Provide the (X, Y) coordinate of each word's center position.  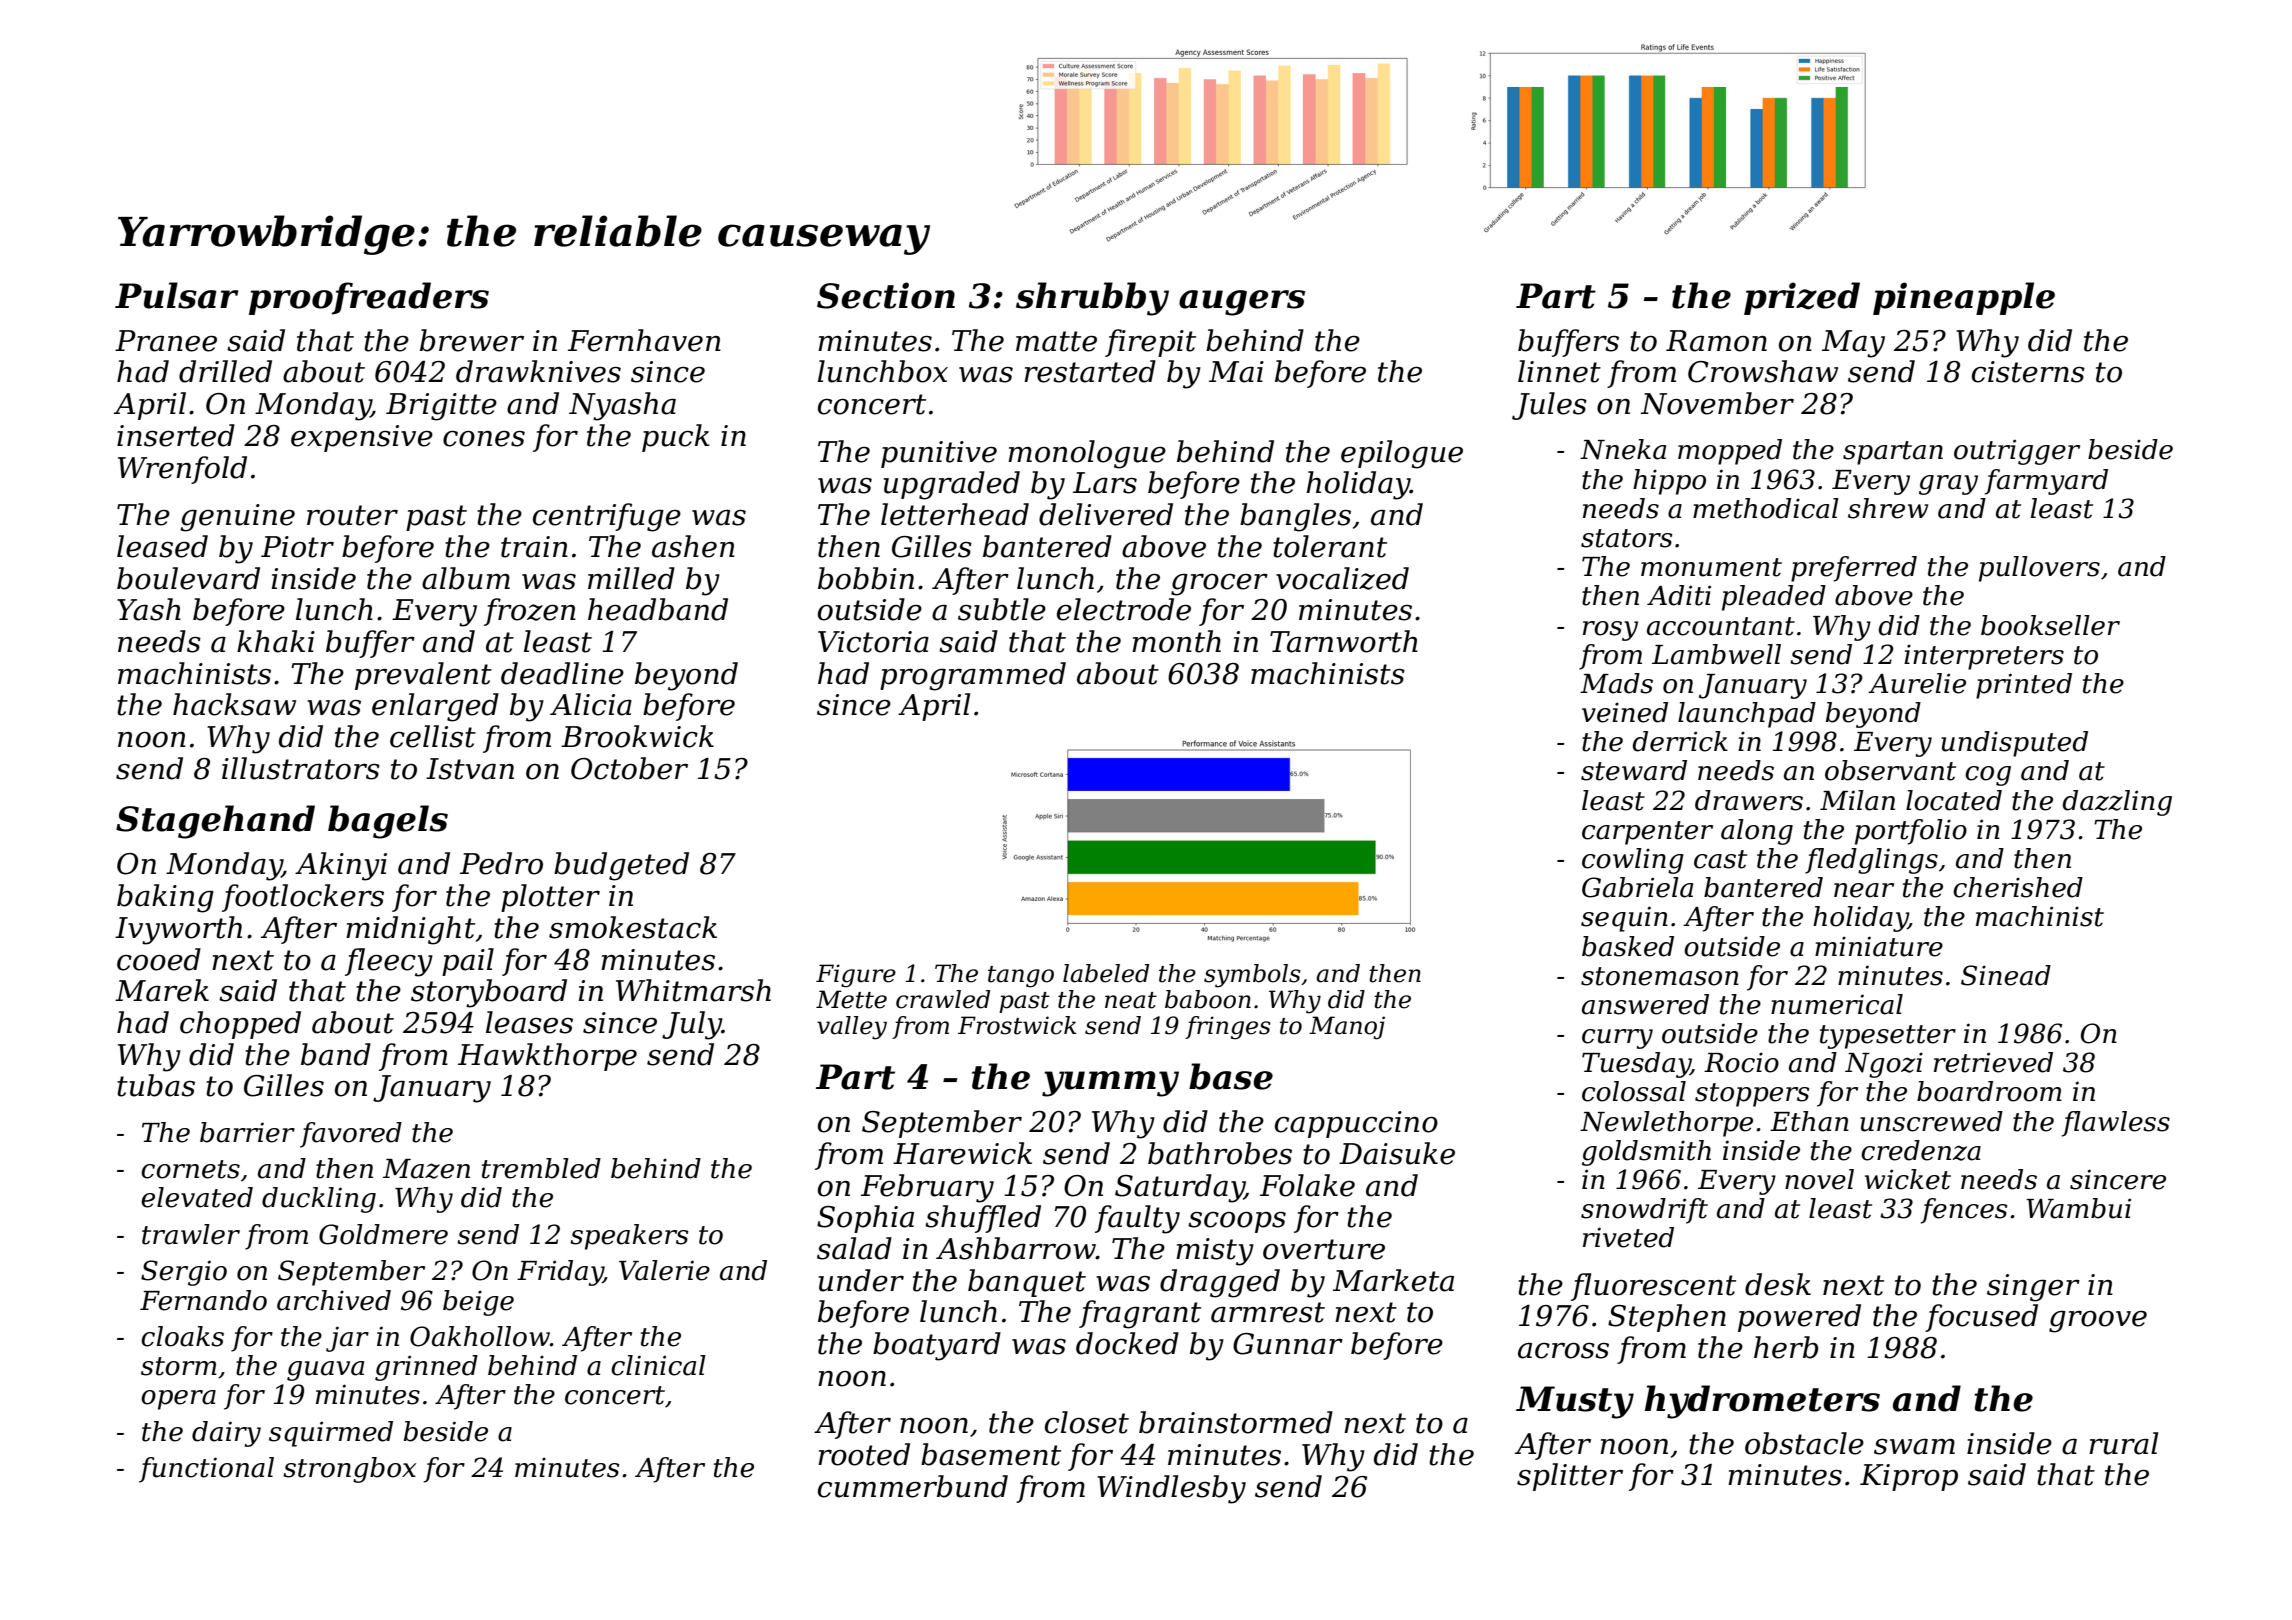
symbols (1252, 976)
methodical (1766, 508)
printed (2024, 686)
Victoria (873, 642)
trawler (191, 1234)
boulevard (188, 578)
